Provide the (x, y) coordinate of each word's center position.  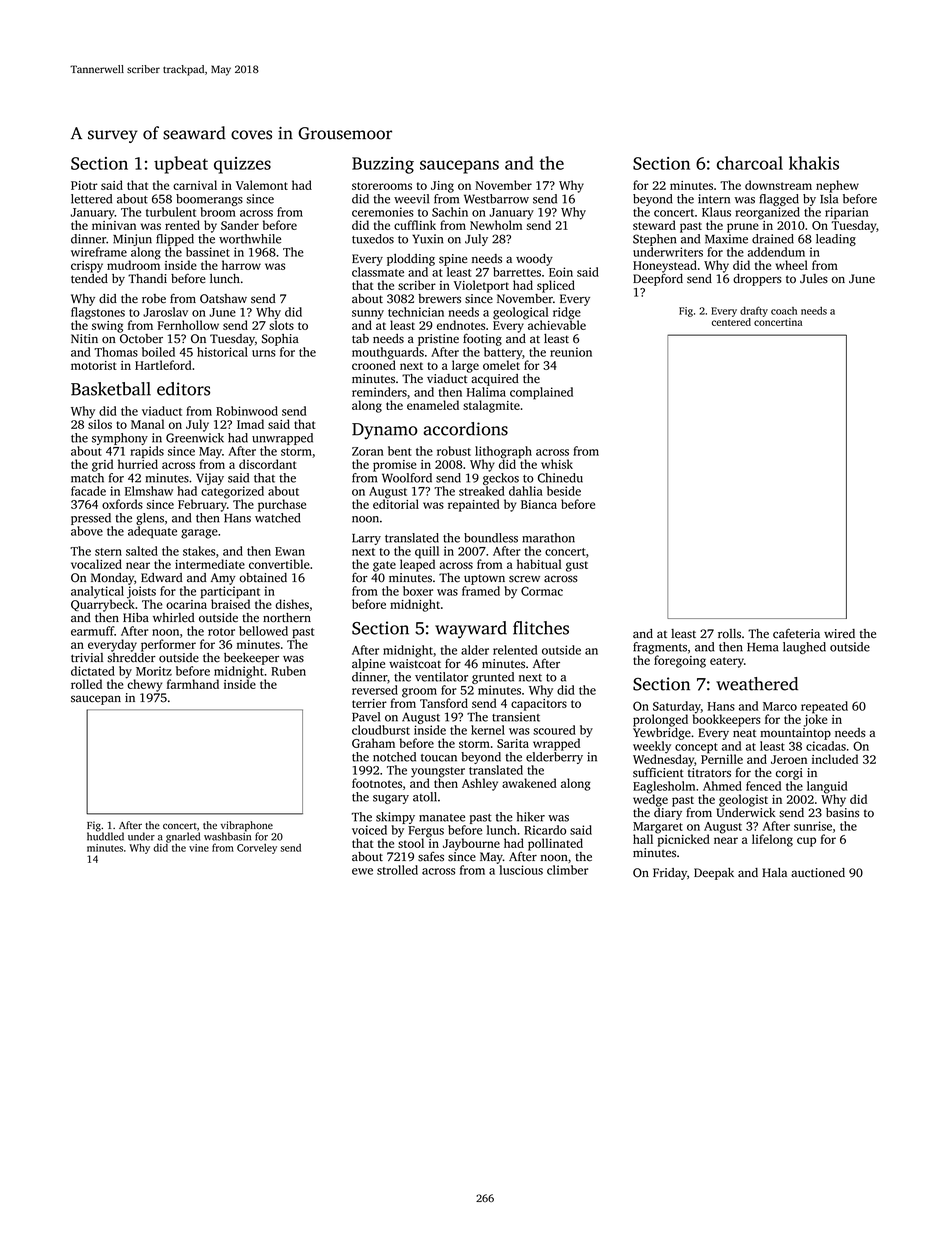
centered (731, 322)
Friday (670, 874)
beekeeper (251, 659)
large (465, 366)
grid (102, 465)
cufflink (415, 225)
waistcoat (415, 664)
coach (784, 311)
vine (199, 848)
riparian (847, 213)
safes (431, 856)
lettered (91, 199)
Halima (486, 392)
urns (264, 353)
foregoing (680, 661)
